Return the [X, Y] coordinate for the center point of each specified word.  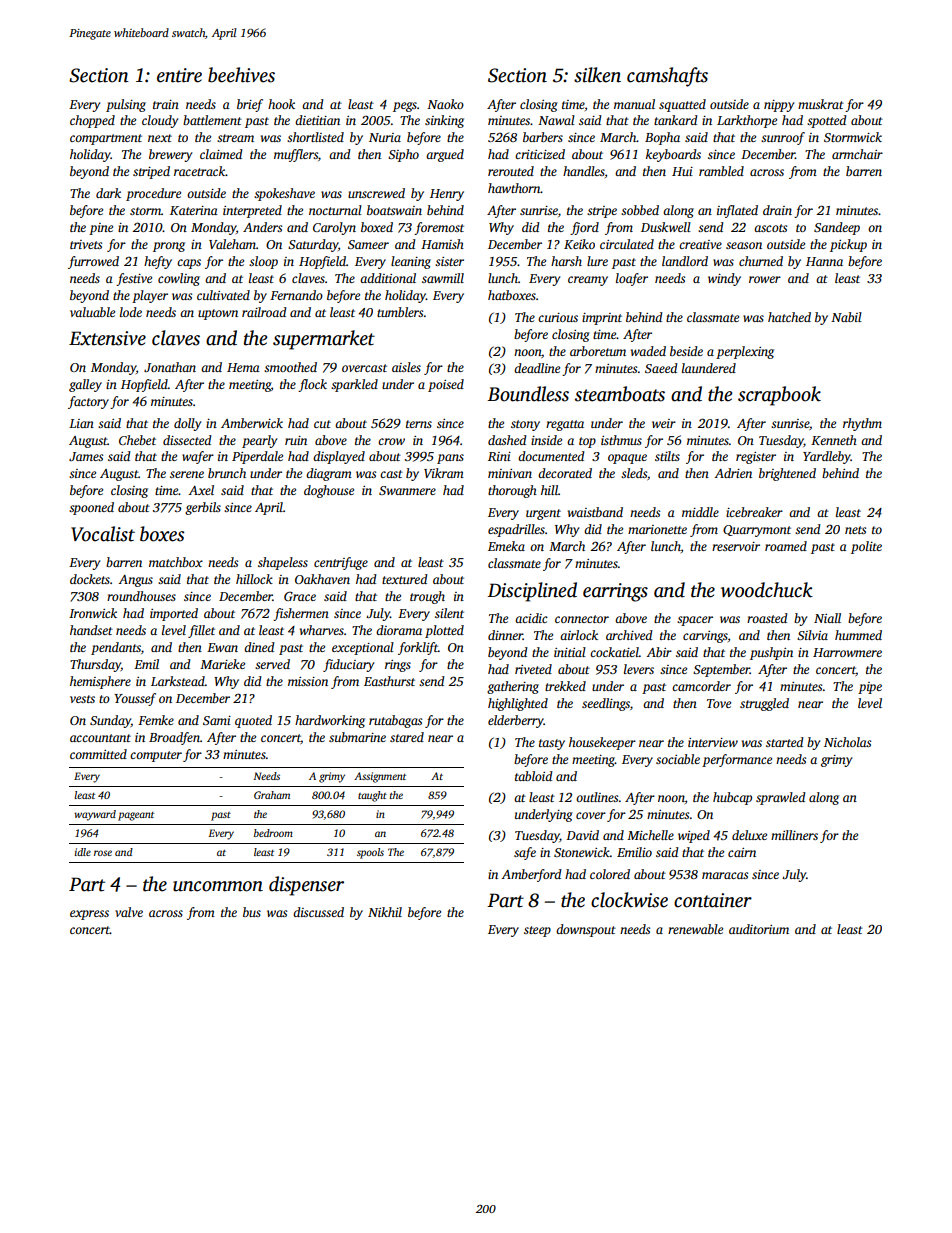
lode [131, 312]
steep [537, 931]
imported [174, 614]
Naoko [445, 104]
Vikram [444, 473]
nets [855, 530]
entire [179, 75]
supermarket [324, 340]
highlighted [518, 704]
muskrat [821, 104]
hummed [858, 635]
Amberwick [252, 423]
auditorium [759, 929]
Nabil [846, 317]
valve [129, 912]
